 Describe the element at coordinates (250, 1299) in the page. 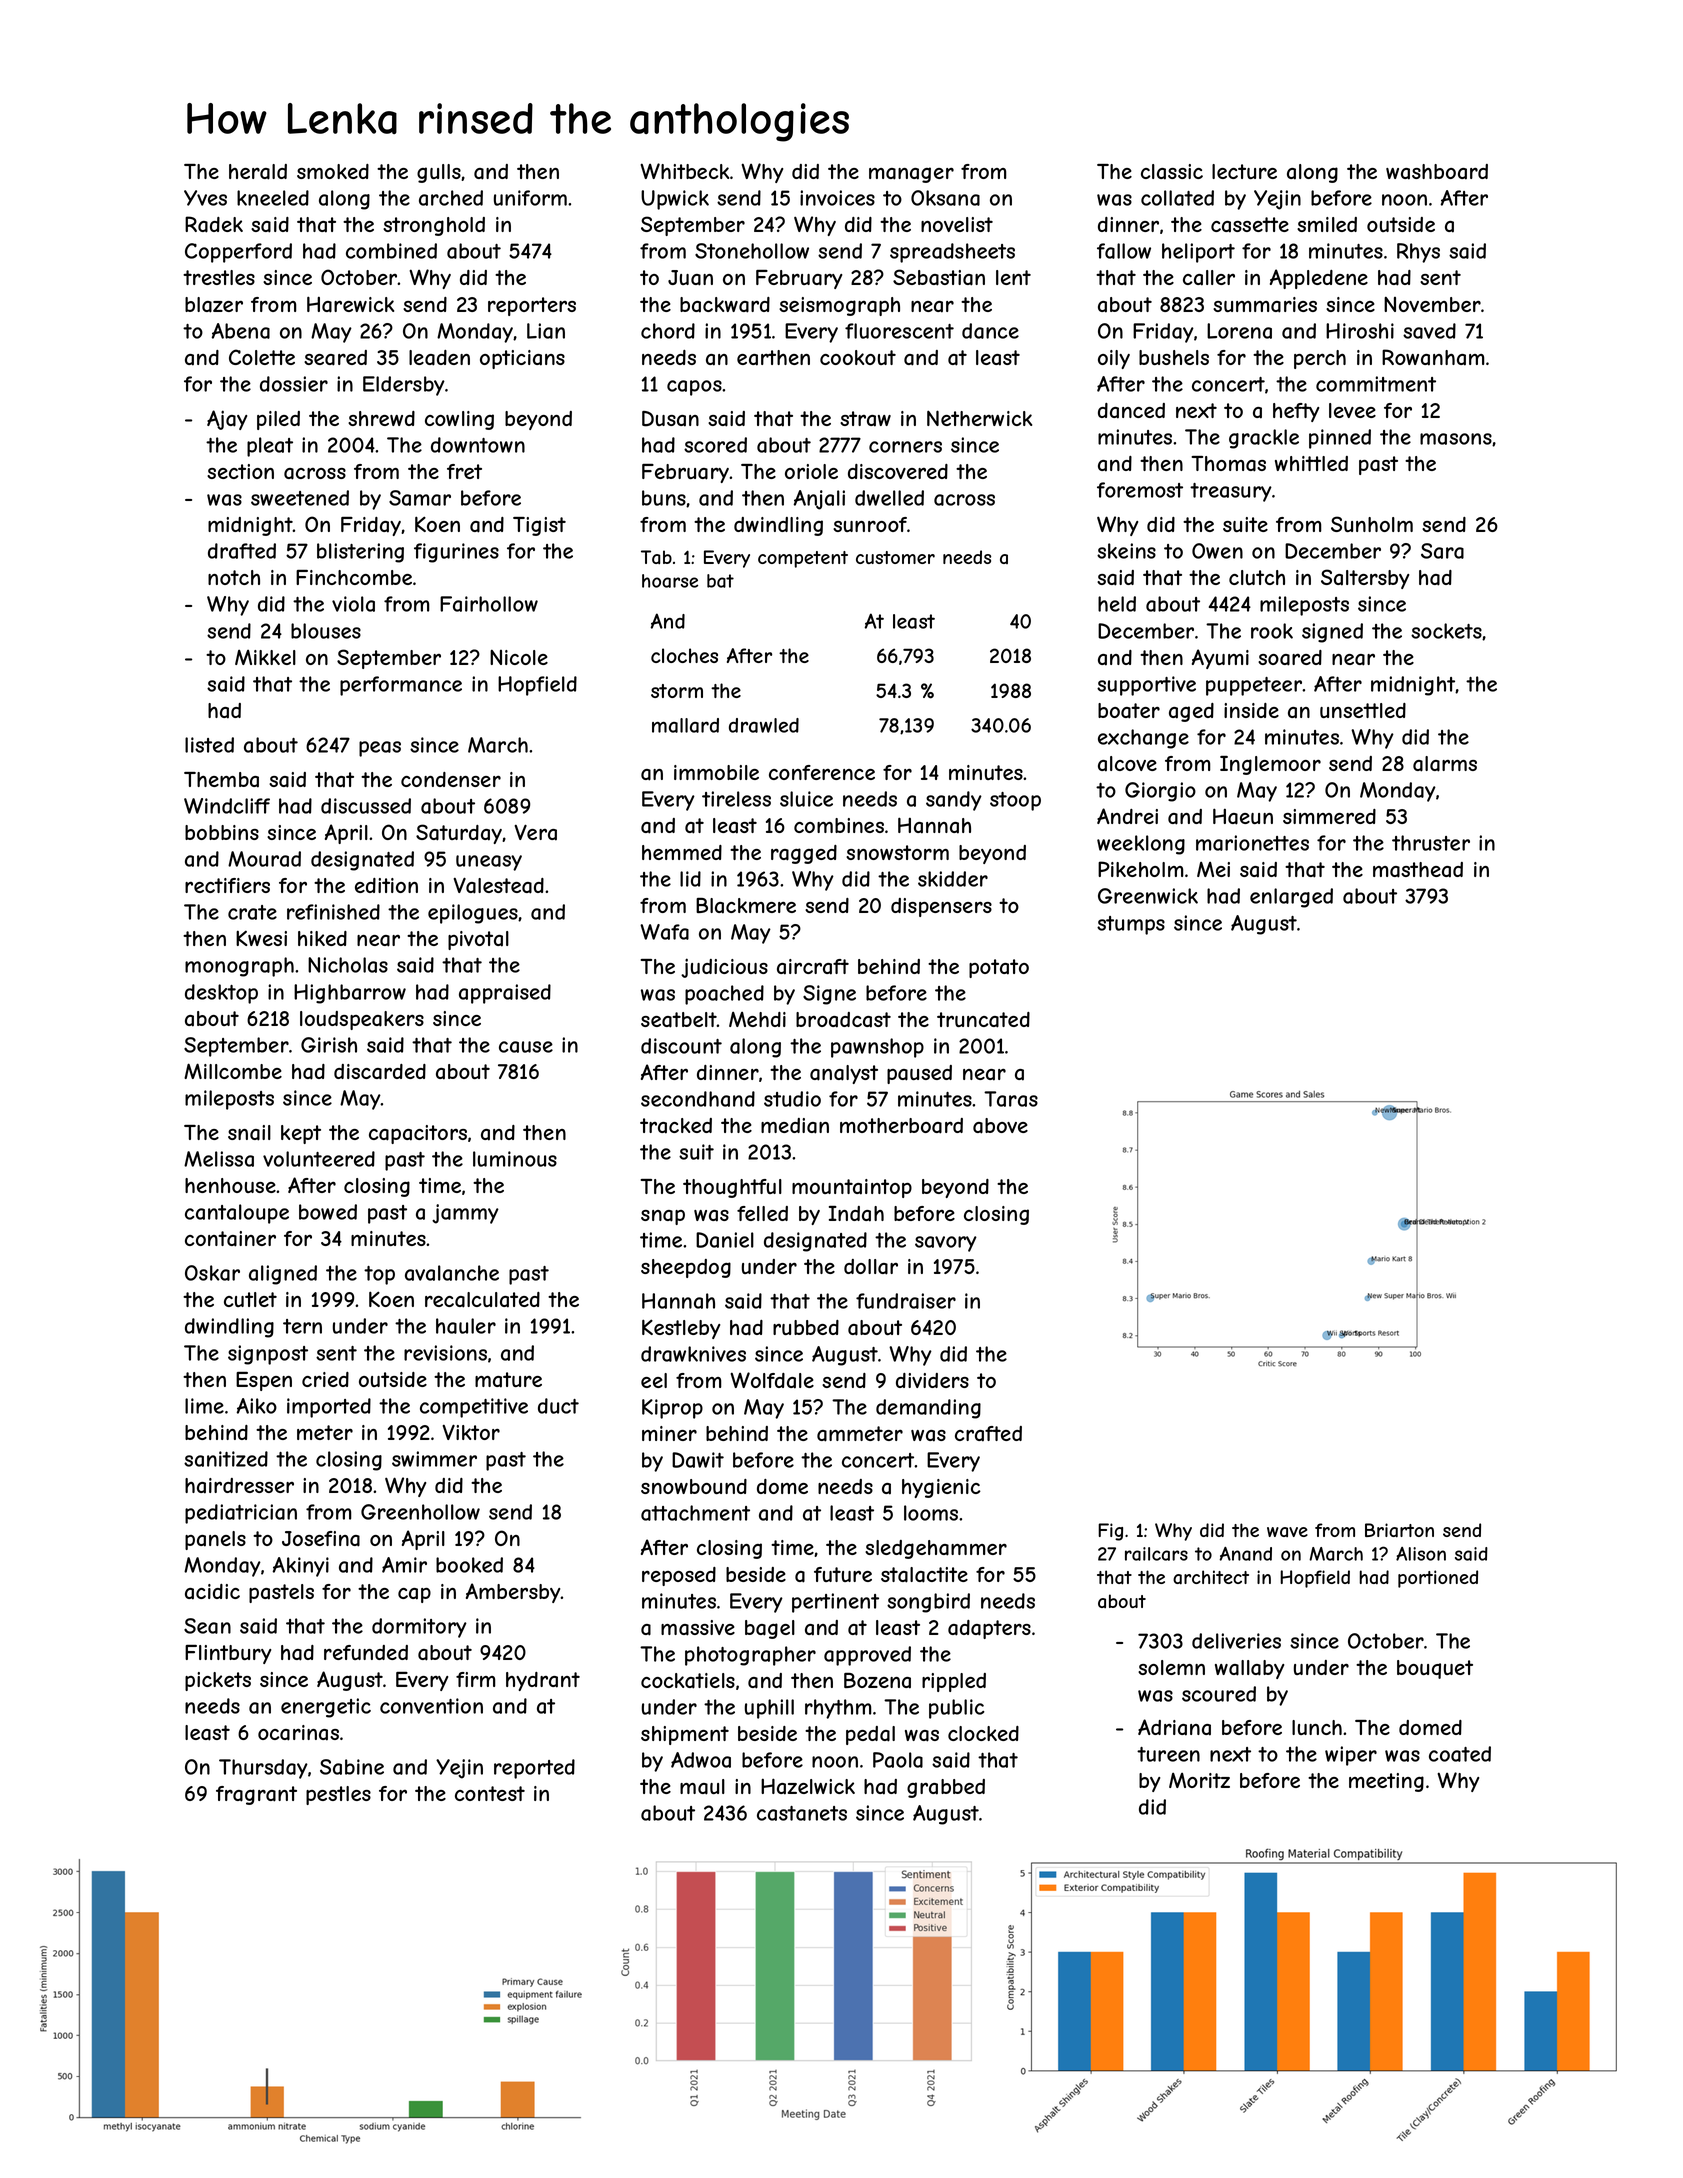

I see `cutlet` at that location.
